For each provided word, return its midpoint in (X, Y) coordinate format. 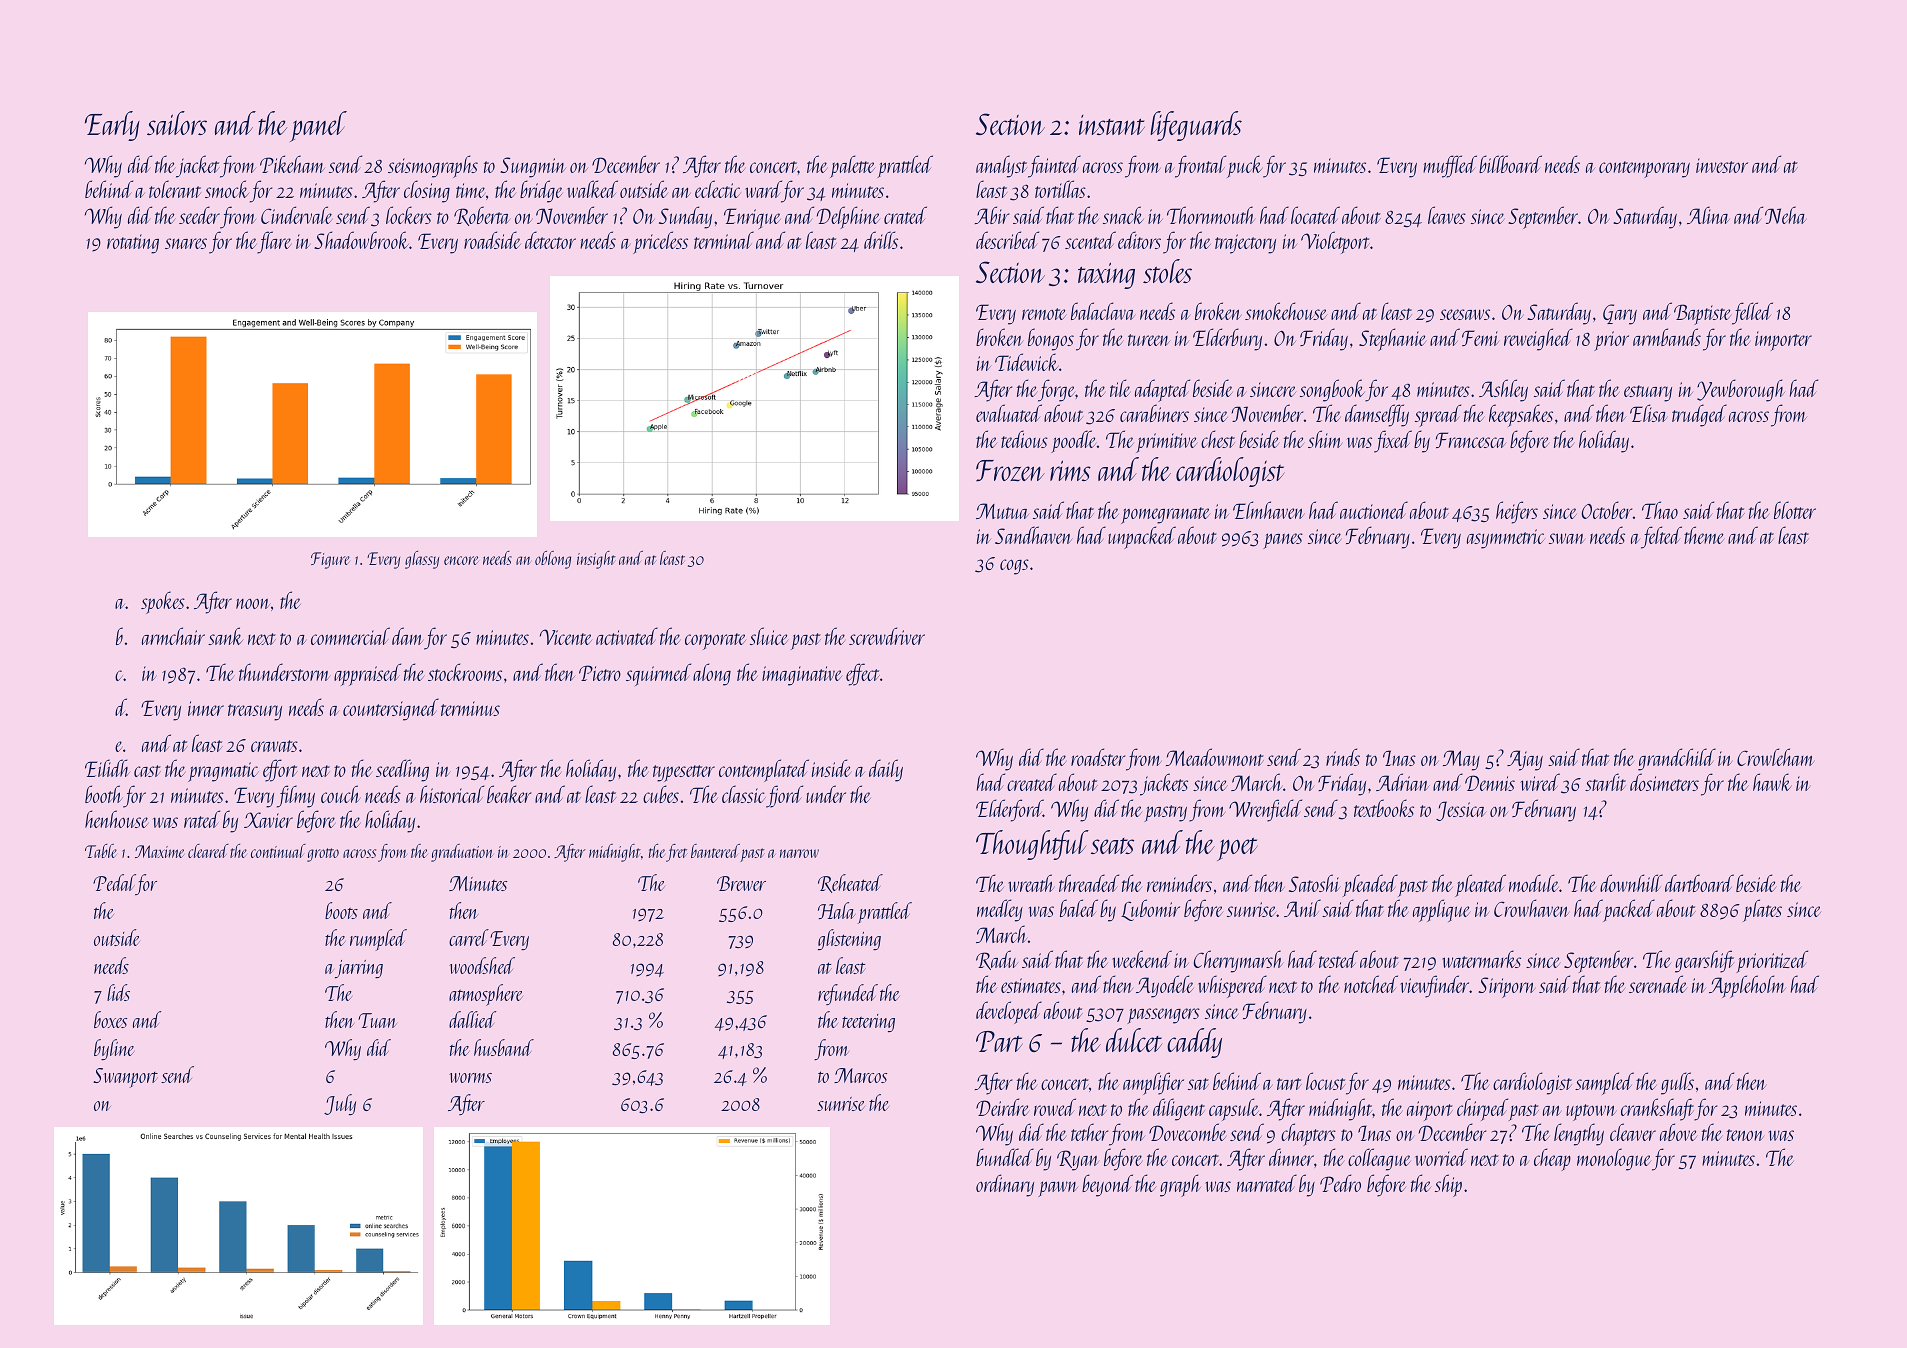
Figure (330, 560)
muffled (1450, 166)
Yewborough (1741, 390)
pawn (1058, 1189)
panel (318, 126)
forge (1057, 390)
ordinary (1005, 1185)
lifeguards (1196, 126)
